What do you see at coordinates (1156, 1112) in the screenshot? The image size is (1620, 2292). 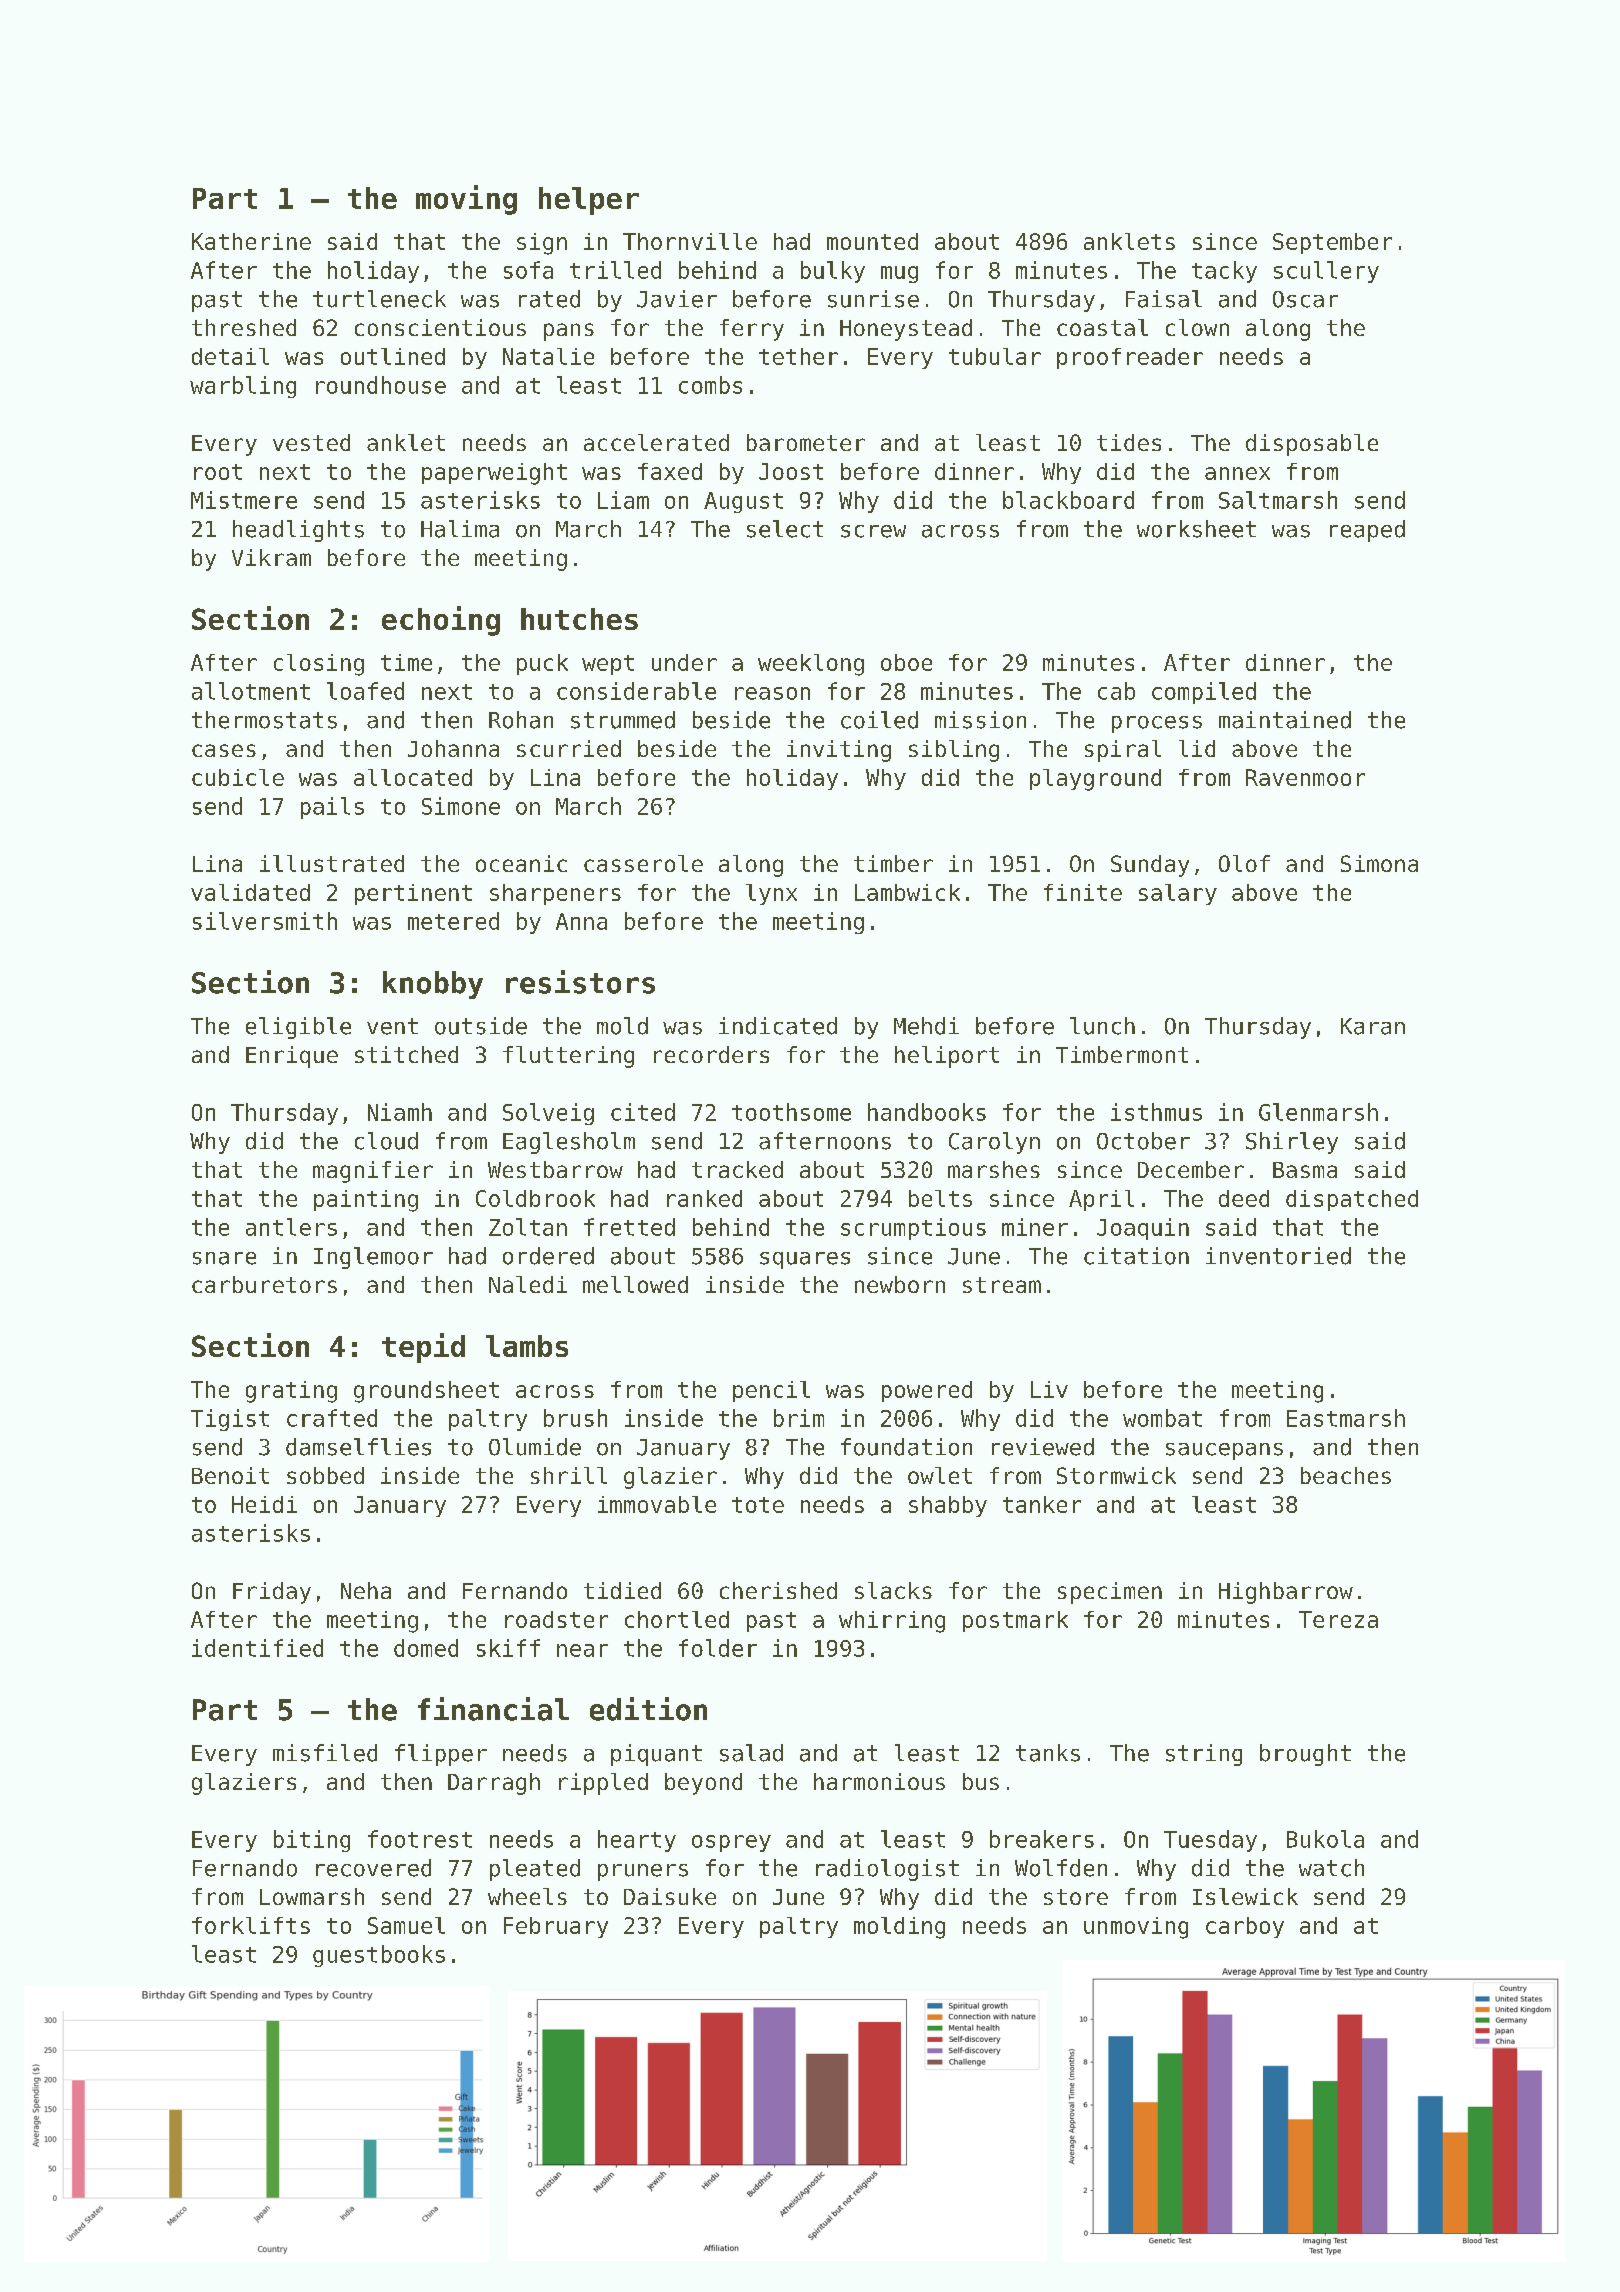 I see `isthmus` at bounding box center [1156, 1112].
